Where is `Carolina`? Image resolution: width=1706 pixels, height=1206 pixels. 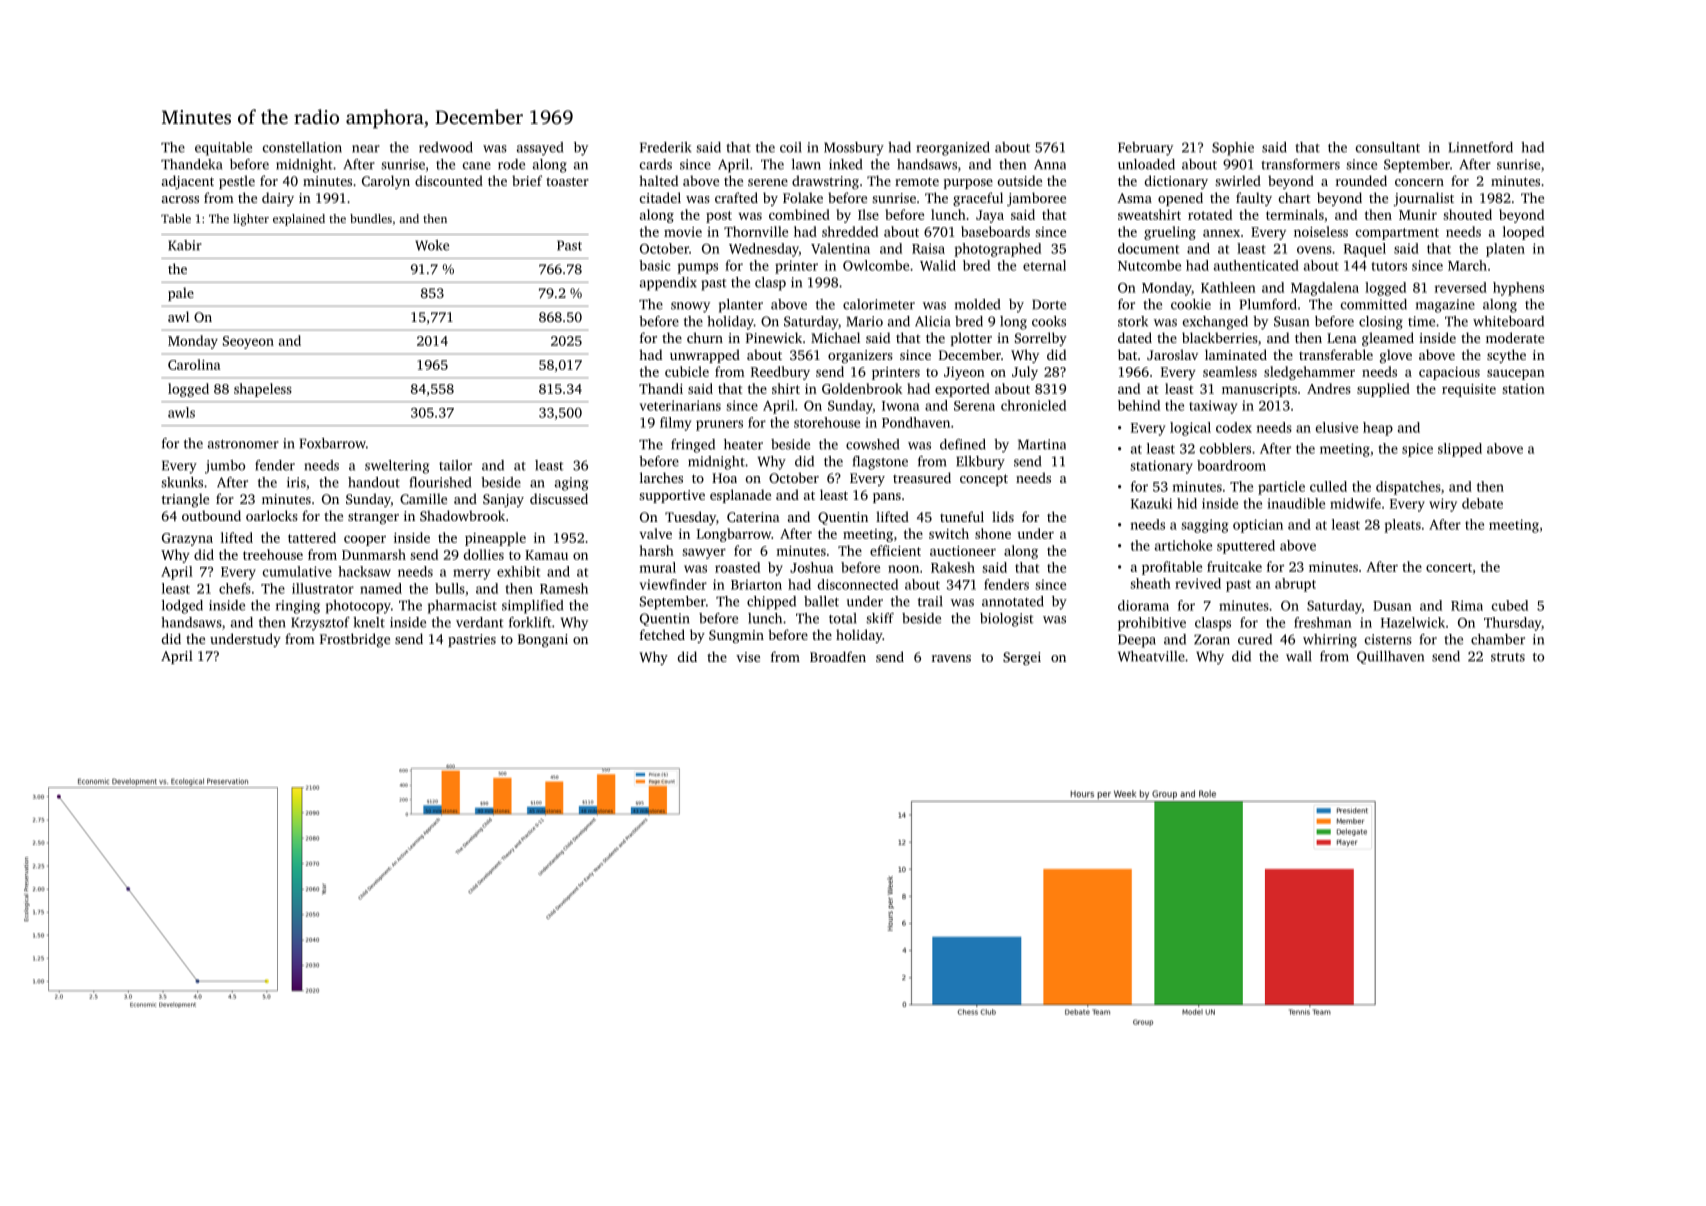
Carolina is located at coordinates (194, 364).
